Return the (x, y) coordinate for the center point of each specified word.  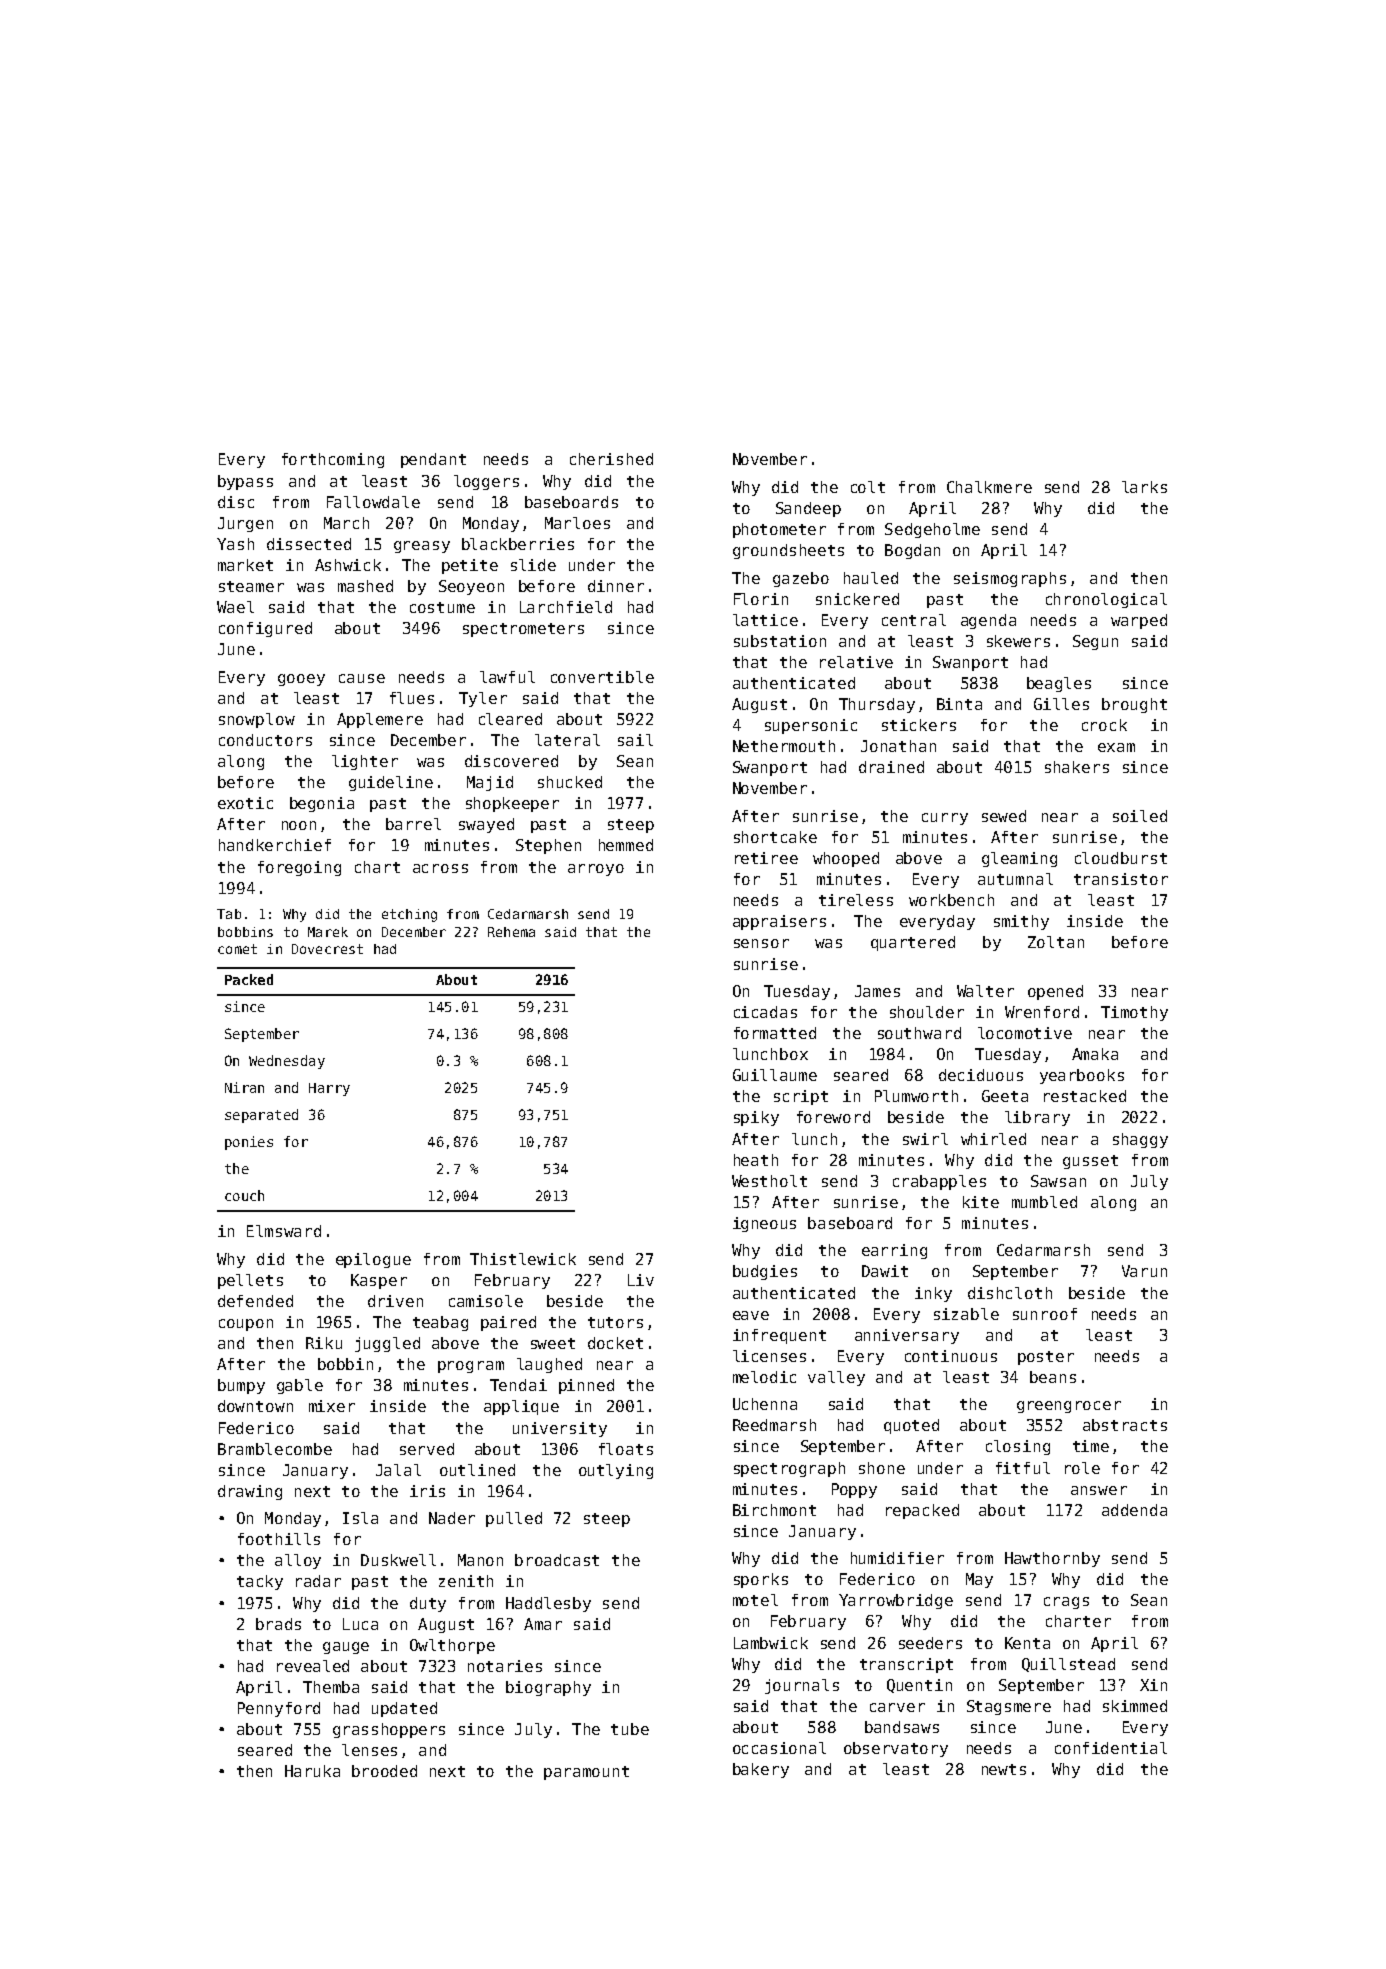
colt (868, 487)
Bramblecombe (275, 1449)
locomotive (1025, 1033)
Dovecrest (327, 949)
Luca (360, 1624)
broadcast (557, 1560)
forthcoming (333, 460)
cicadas (765, 1012)
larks (1144, 487)
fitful (1023, 1468)
